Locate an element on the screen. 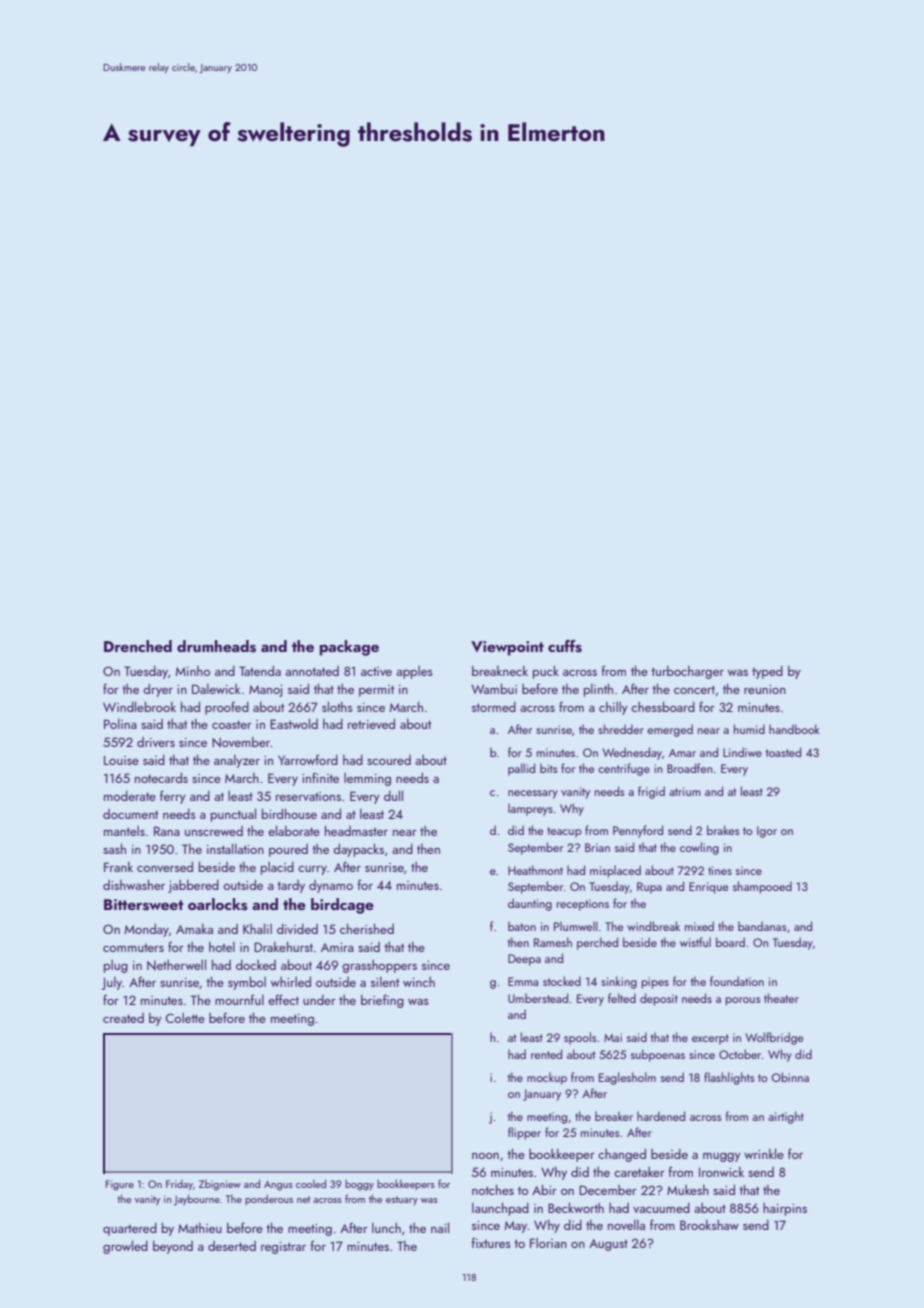 The width and height of the screenshot is (924, 1308). Frank is located at coordinates (118, 867).
